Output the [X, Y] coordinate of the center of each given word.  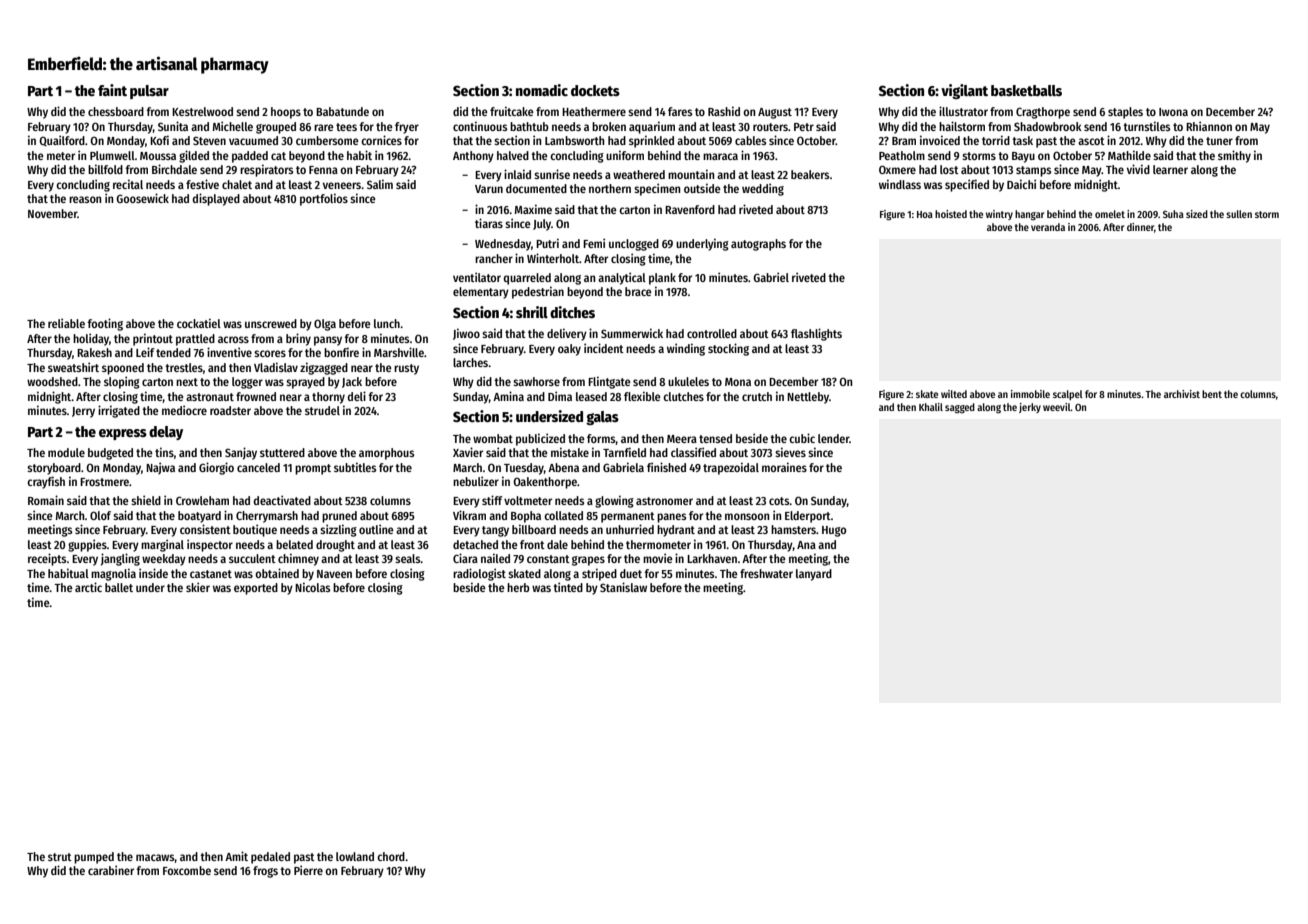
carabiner [111, 870]
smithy [1234, 156]
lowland [355, 856]
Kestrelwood [202, 111]
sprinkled [651, 141]
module [66, 452]
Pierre [308, 870]
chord [391, 856]
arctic [88, 587]
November [53, 213]
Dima [560, 396]
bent [1212, 394]
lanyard [814, 575]
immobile [1030, 394]
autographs [758, 245]
